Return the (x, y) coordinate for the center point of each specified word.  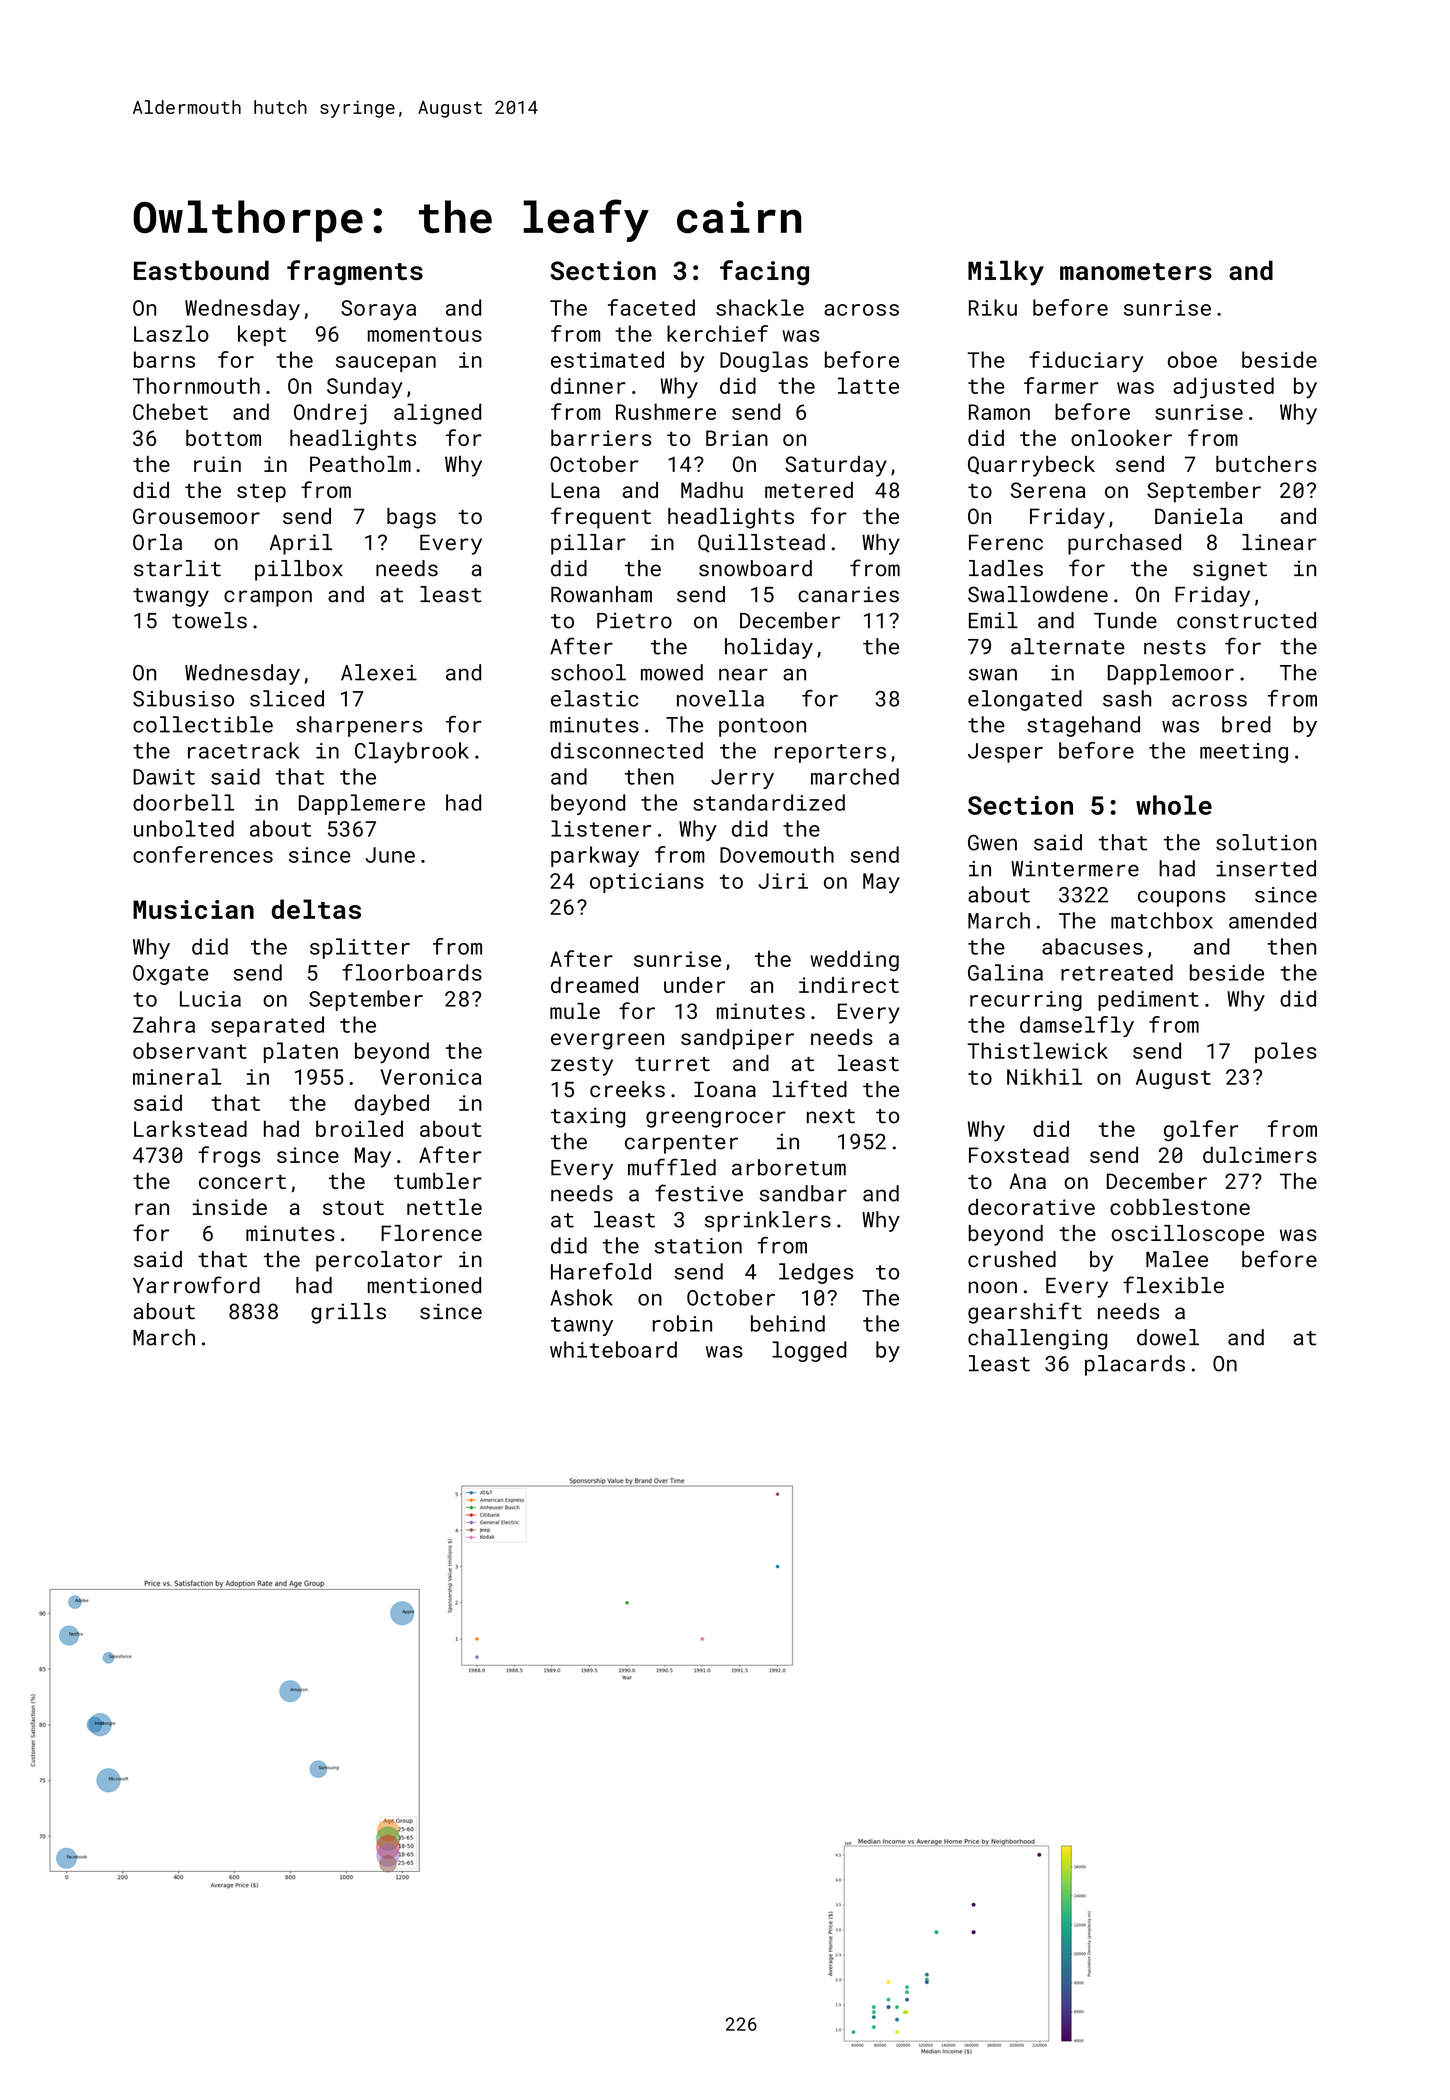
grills (348, 1313)
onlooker (1121, 437)
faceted (651, 307)
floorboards (412, 972)
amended (1272, 920)
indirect (849, 984)
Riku (993, 307)
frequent (601, 518)
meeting (1244, 753)
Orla (157, 542)
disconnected (627, 750)
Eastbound (201, 270)
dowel (1168, 1337)
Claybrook (412, 752)
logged (809, 1351)
